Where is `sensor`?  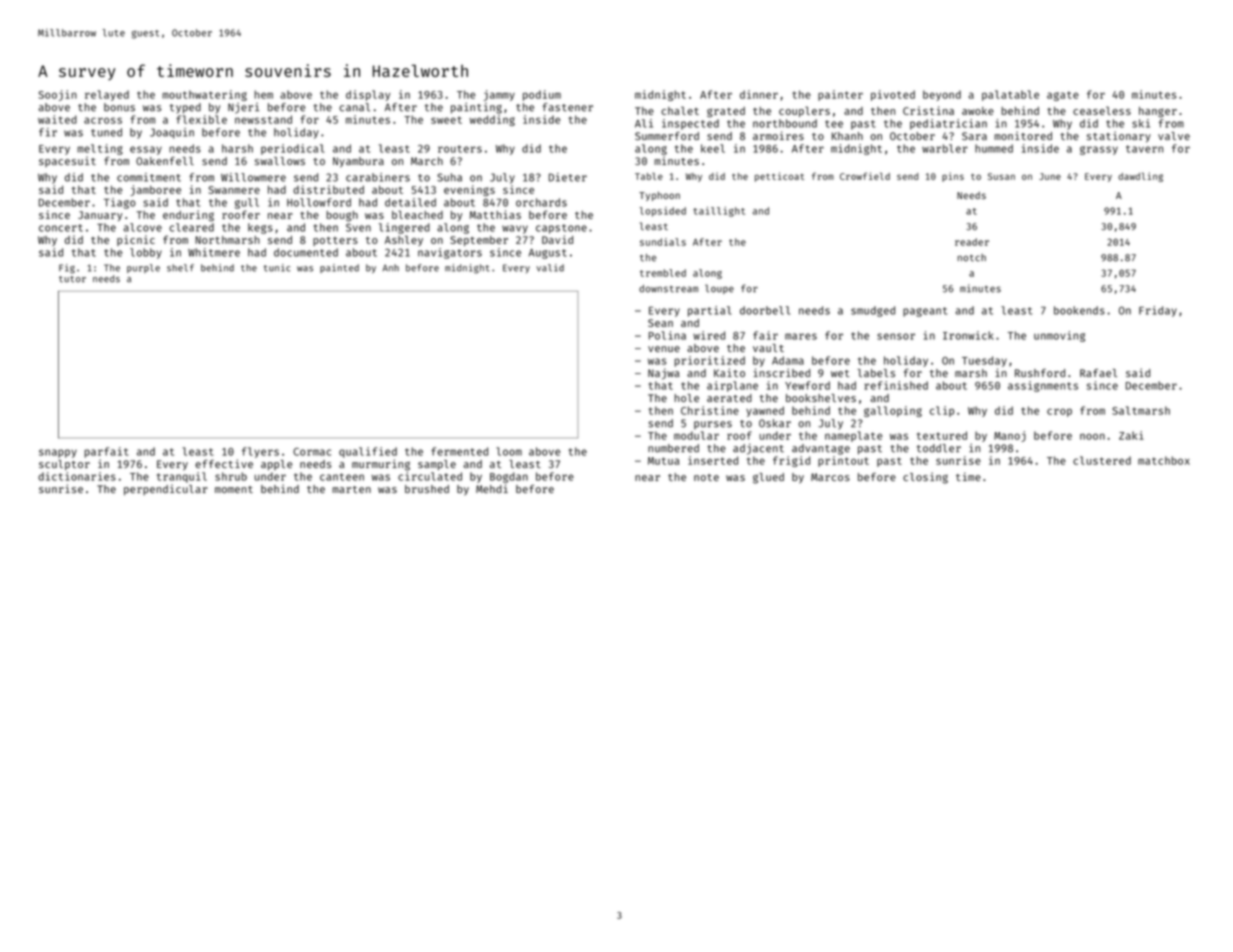
sensor is located at coordinates (896, 336).
